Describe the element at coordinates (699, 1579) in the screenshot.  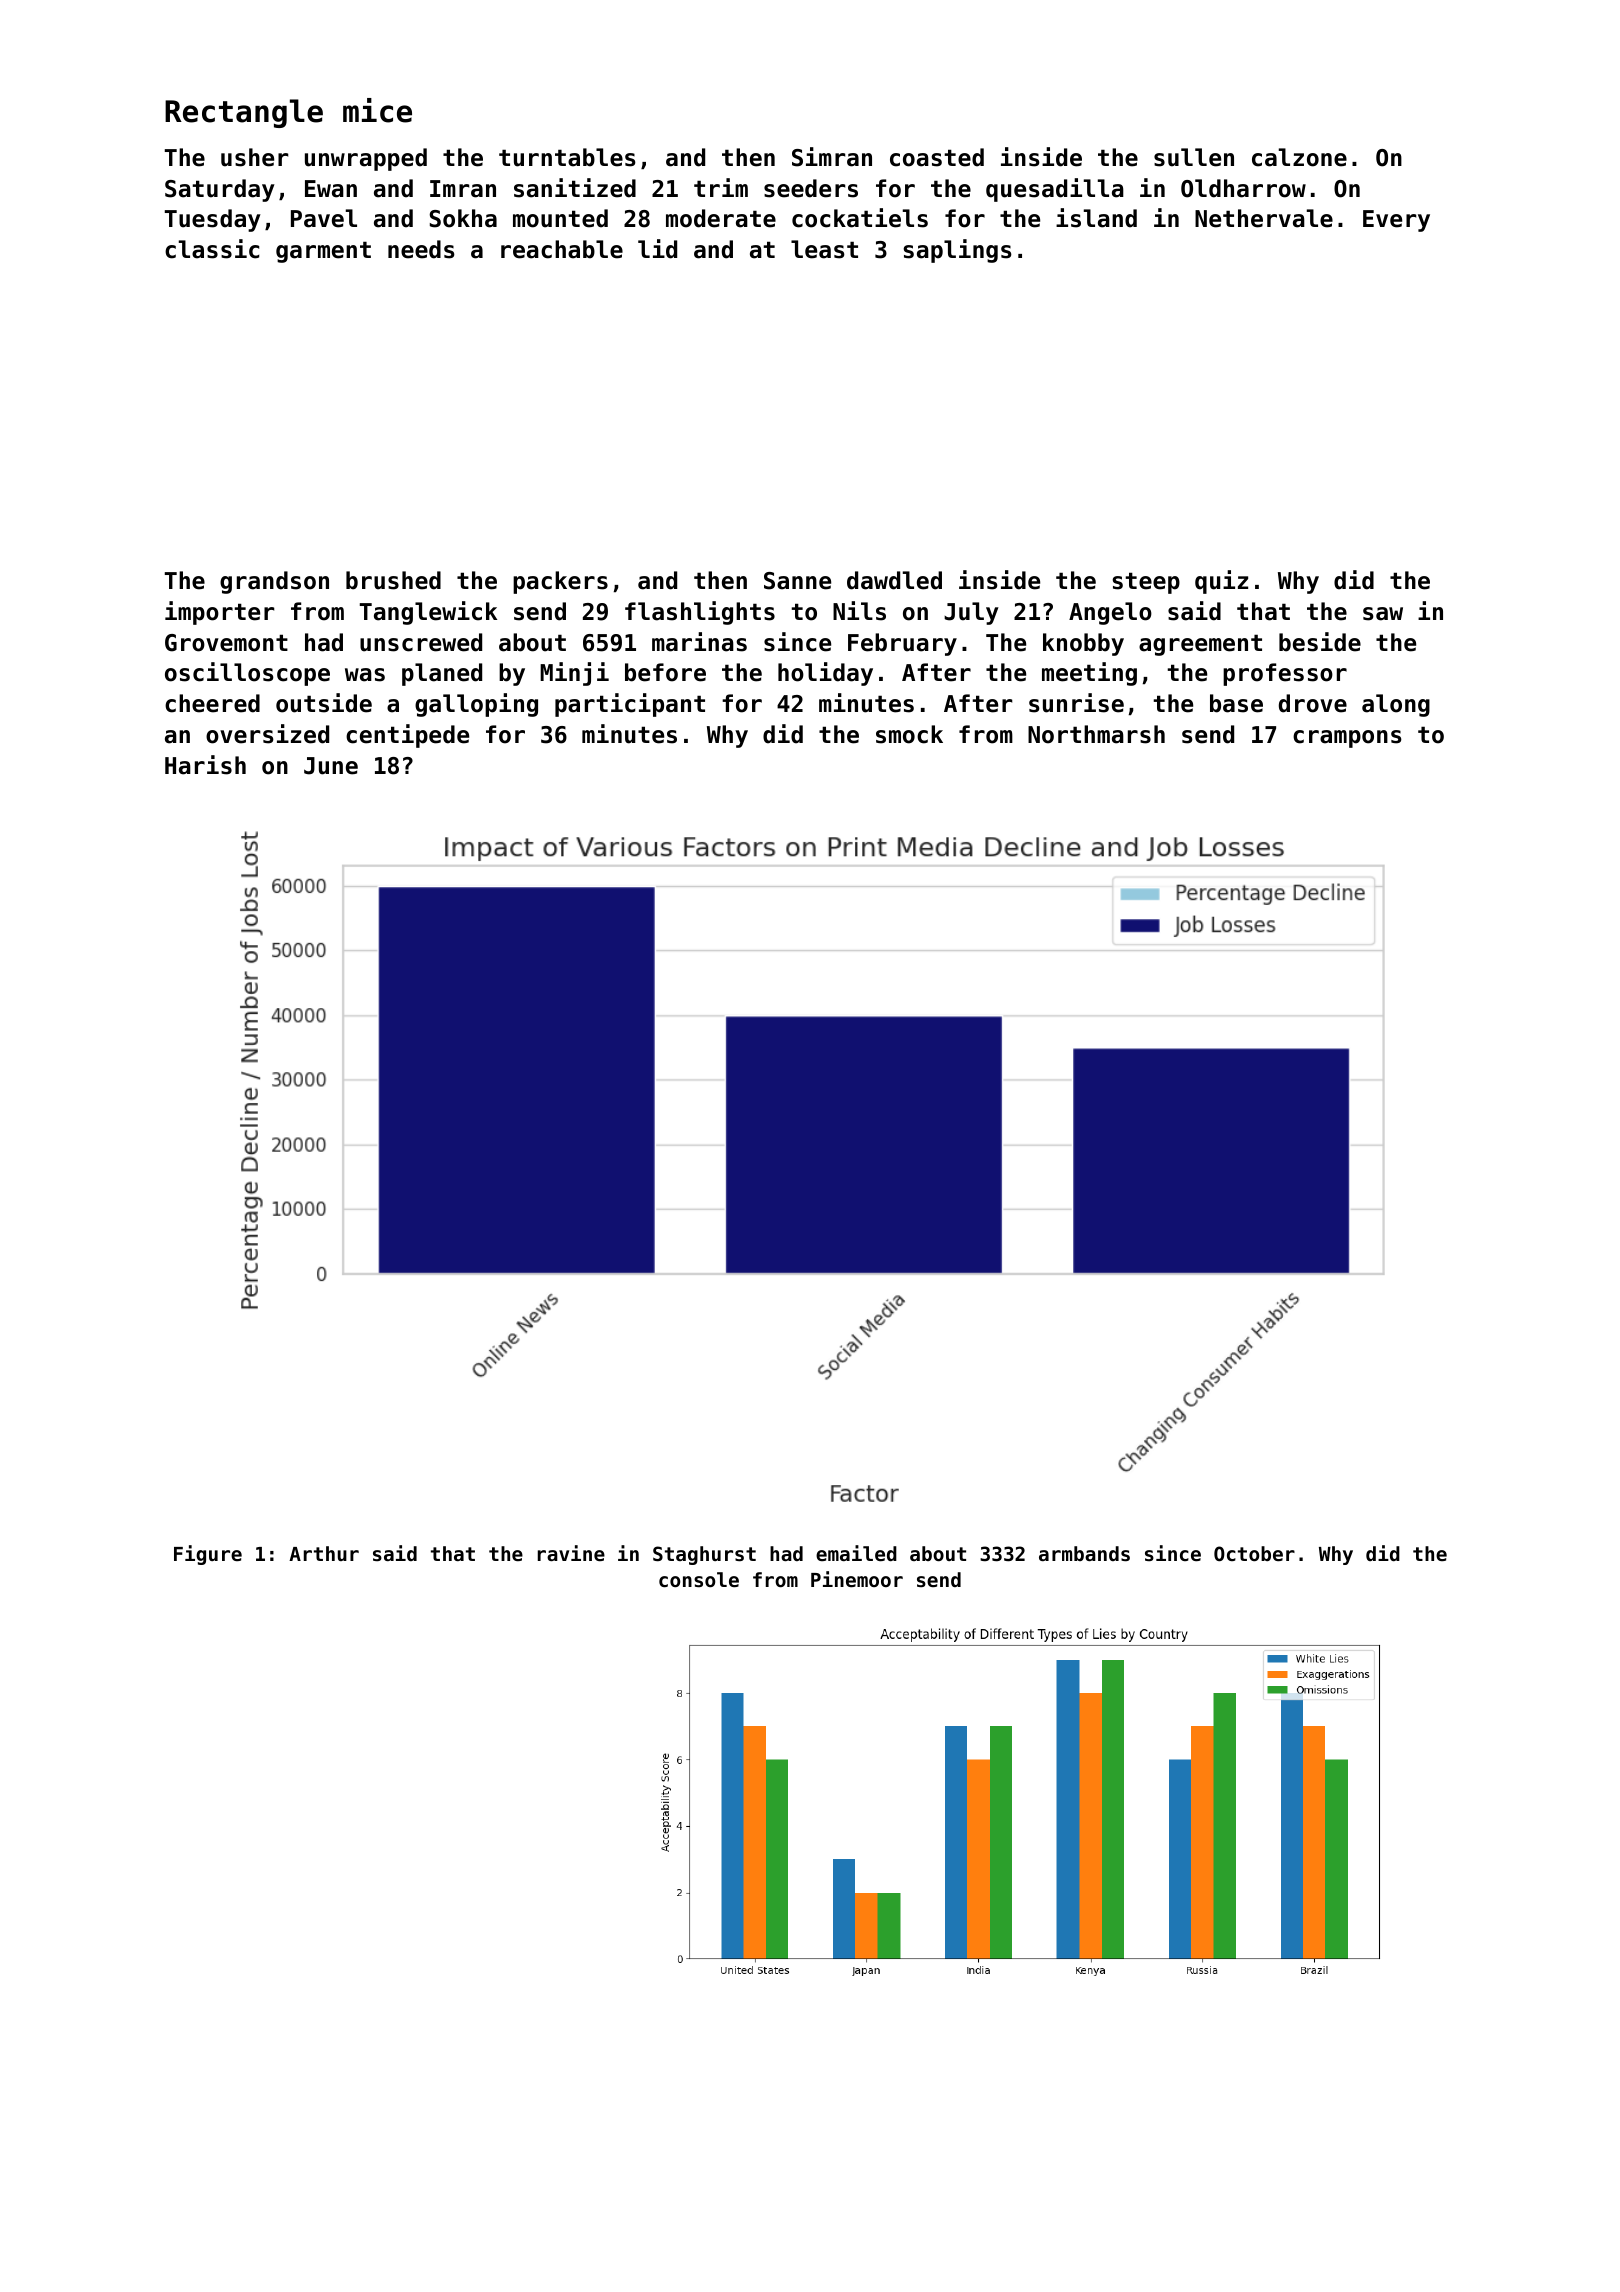
I see `console` at that location.
